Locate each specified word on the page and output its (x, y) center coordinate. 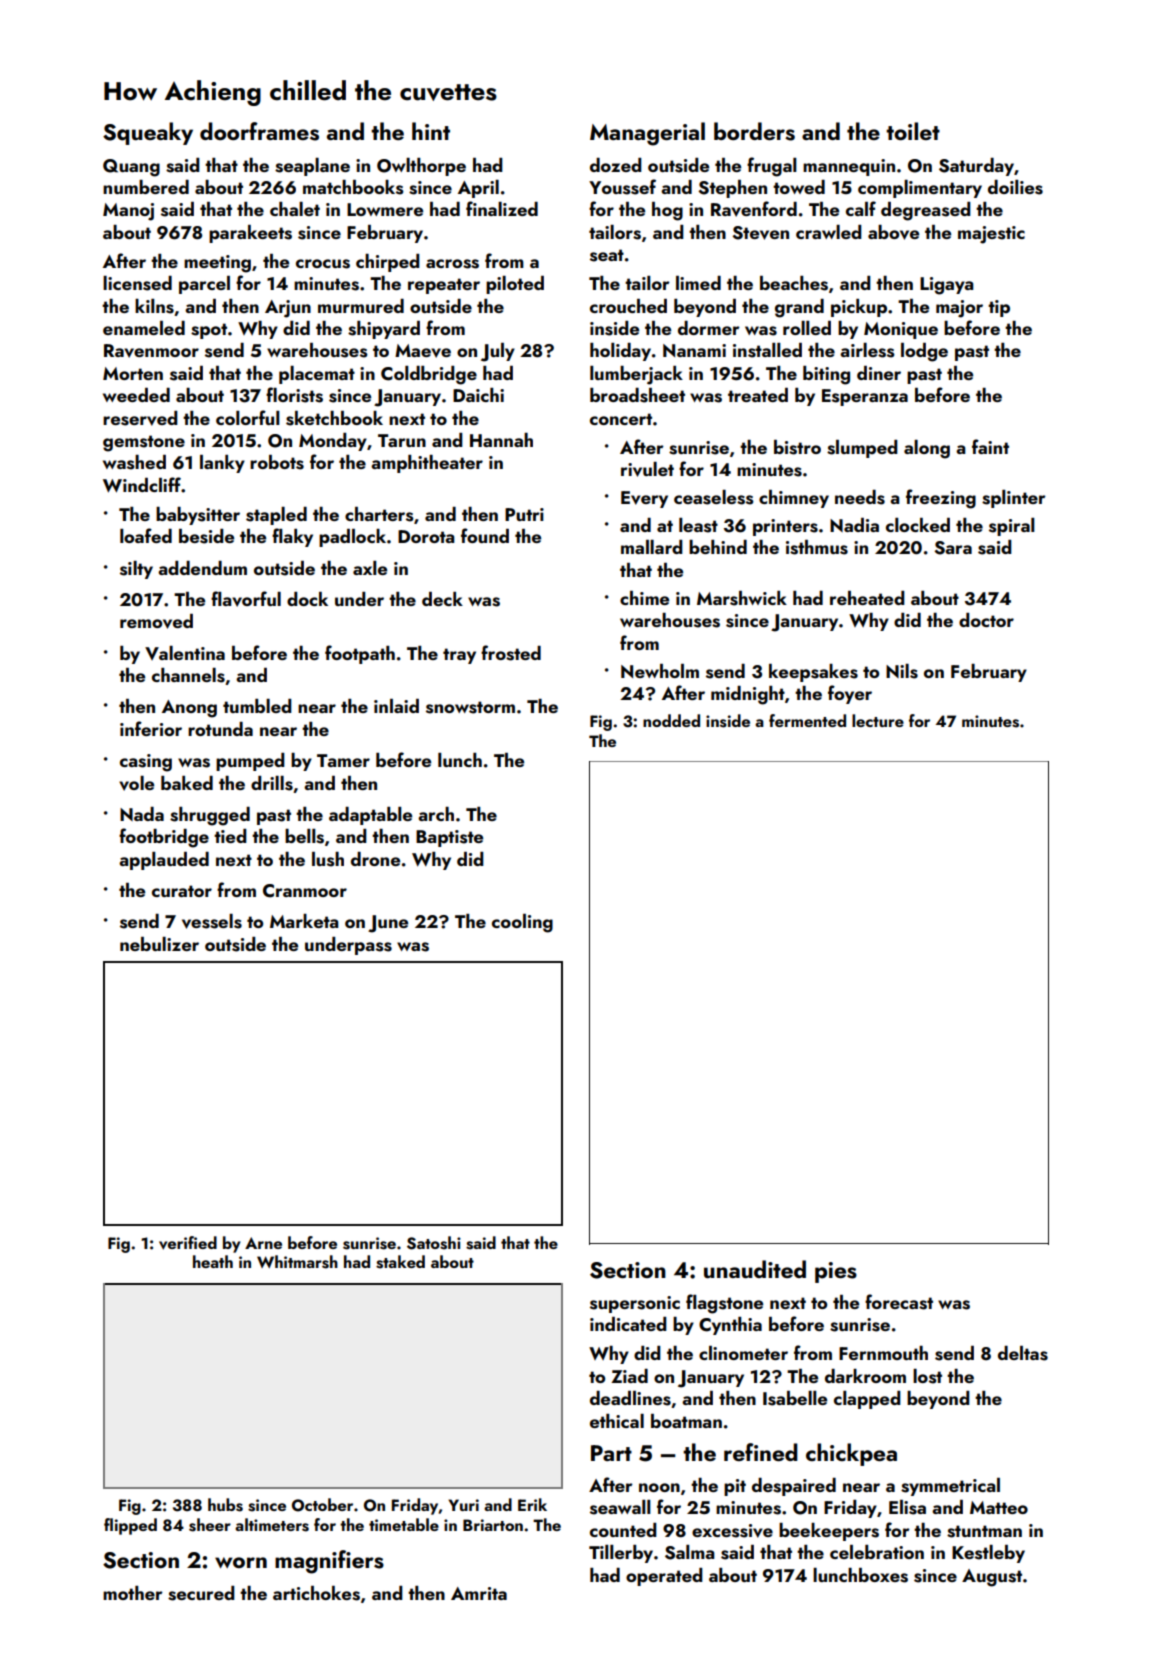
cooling (522, 923)
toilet (913, 131)
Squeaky (148, 133)
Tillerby (621, 1554)
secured (201, 1593)
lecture (878, 720)
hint (431, 131)
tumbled (257, 706)
